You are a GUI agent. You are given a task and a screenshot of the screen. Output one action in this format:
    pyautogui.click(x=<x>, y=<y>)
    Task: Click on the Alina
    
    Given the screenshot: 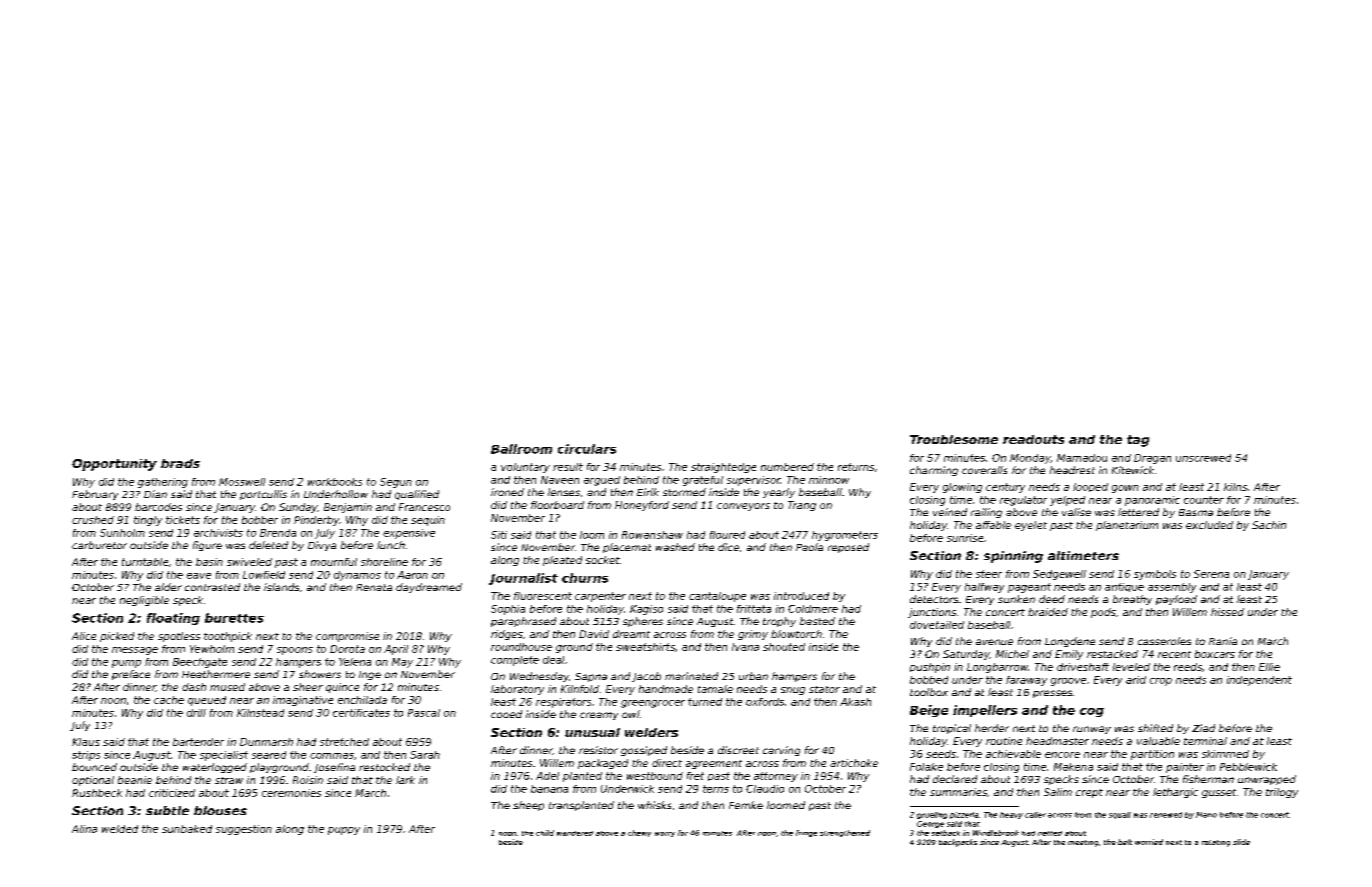 What is the action you would take?
    pyautogui.click(x=84, y=829)
